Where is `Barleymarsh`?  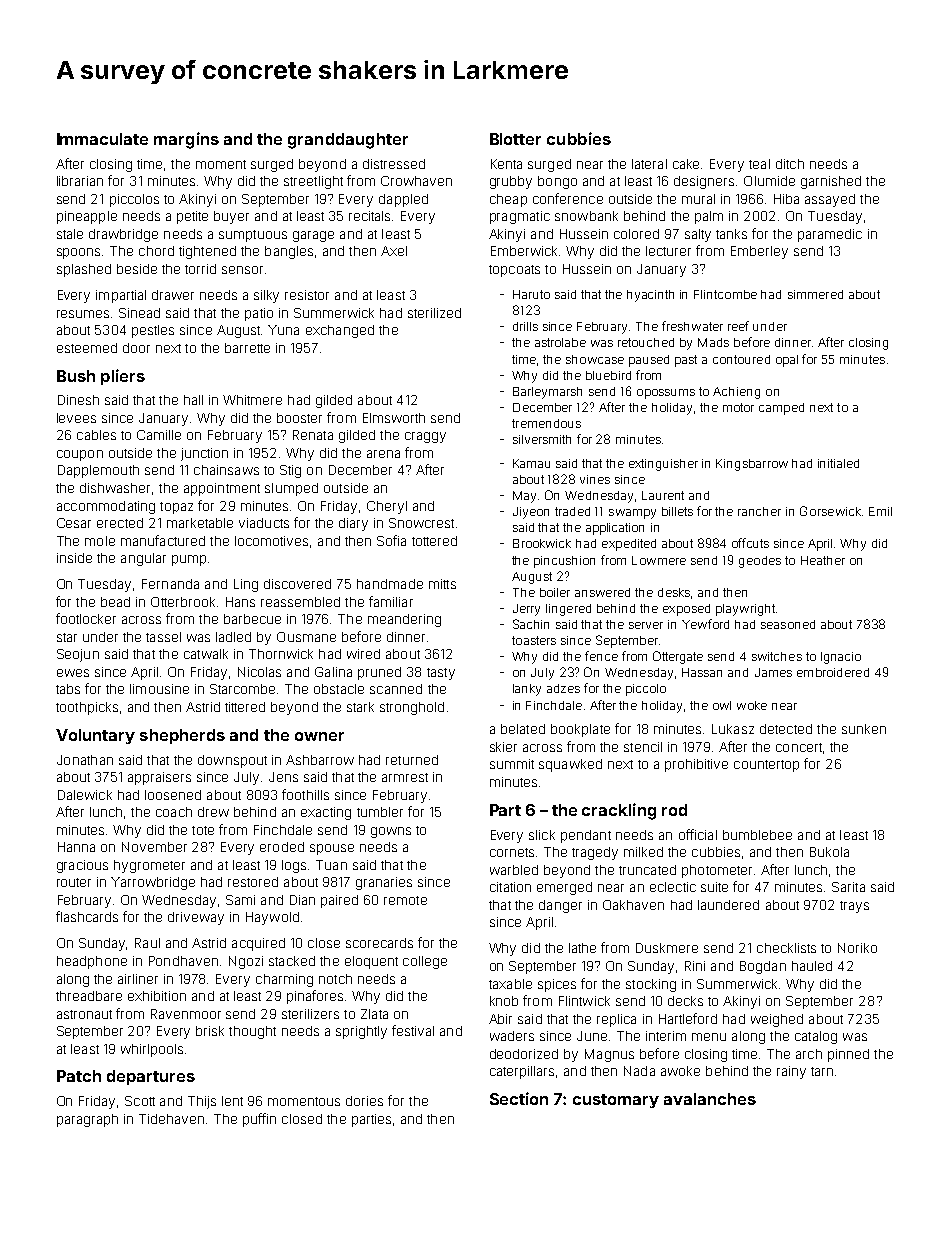
Barleymarsh is located at coordinates (547, 393).
